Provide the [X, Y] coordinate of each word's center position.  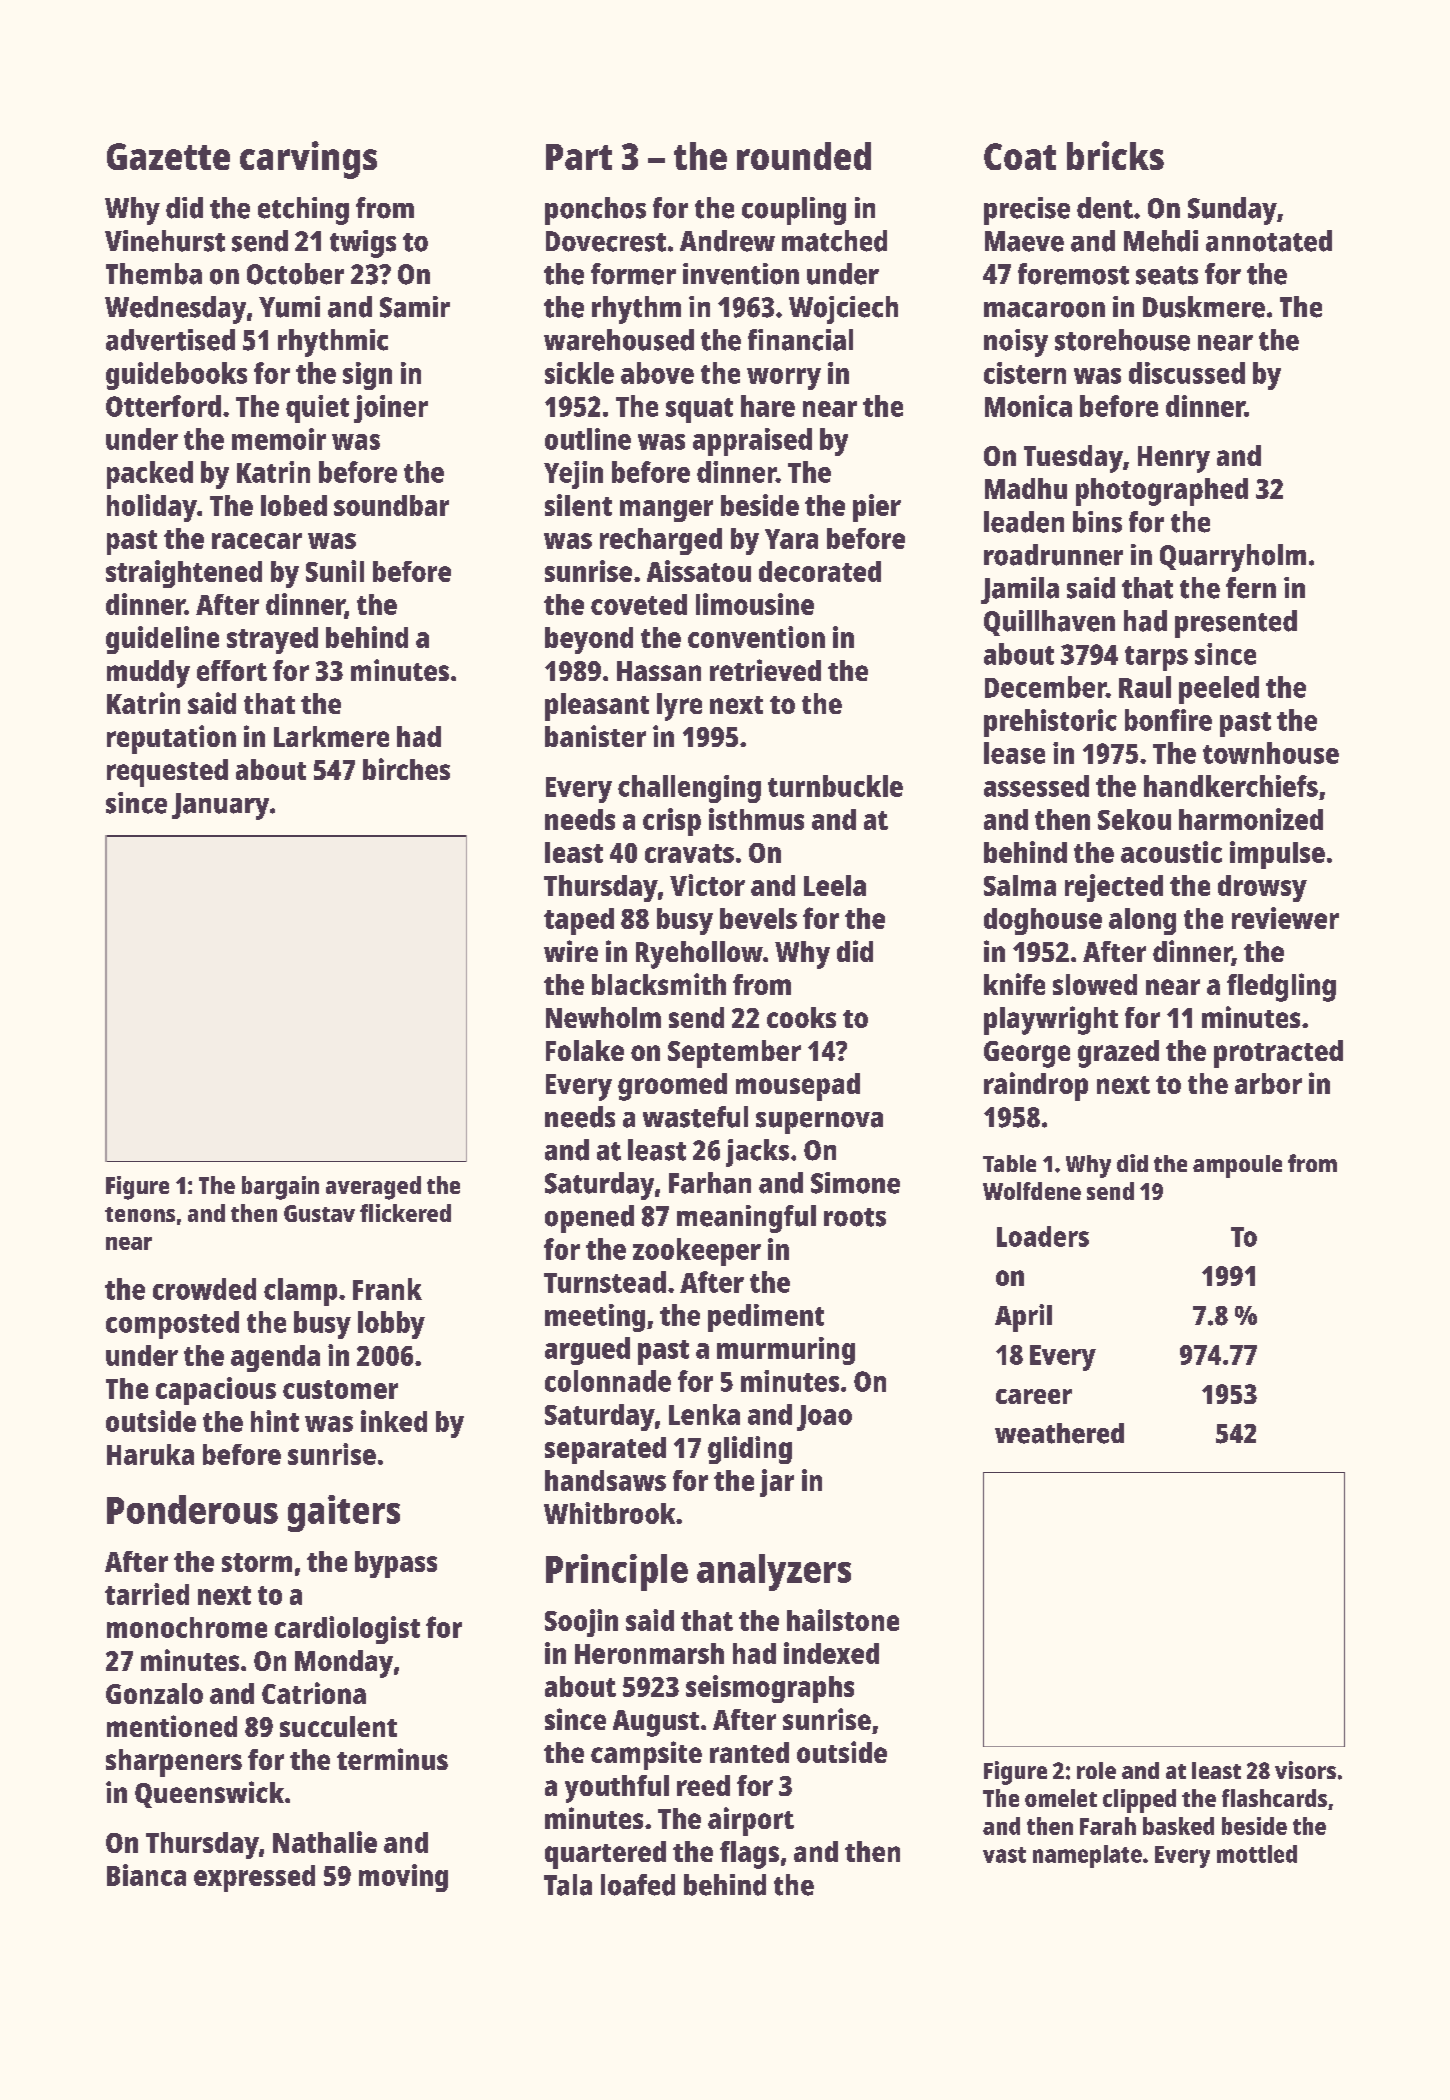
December [1045, 687]
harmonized [1251, 819]
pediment [766, 1318]
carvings [308, 160]
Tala [568, 1885]
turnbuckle [835, 786]
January [220, 806]
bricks [1115, 155]
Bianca [146, 1875]
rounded [804, 156]
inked [394, 1421]
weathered [1059, 1433]
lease [1014, 753]
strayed [272, 640]
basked [1178, 1826]
